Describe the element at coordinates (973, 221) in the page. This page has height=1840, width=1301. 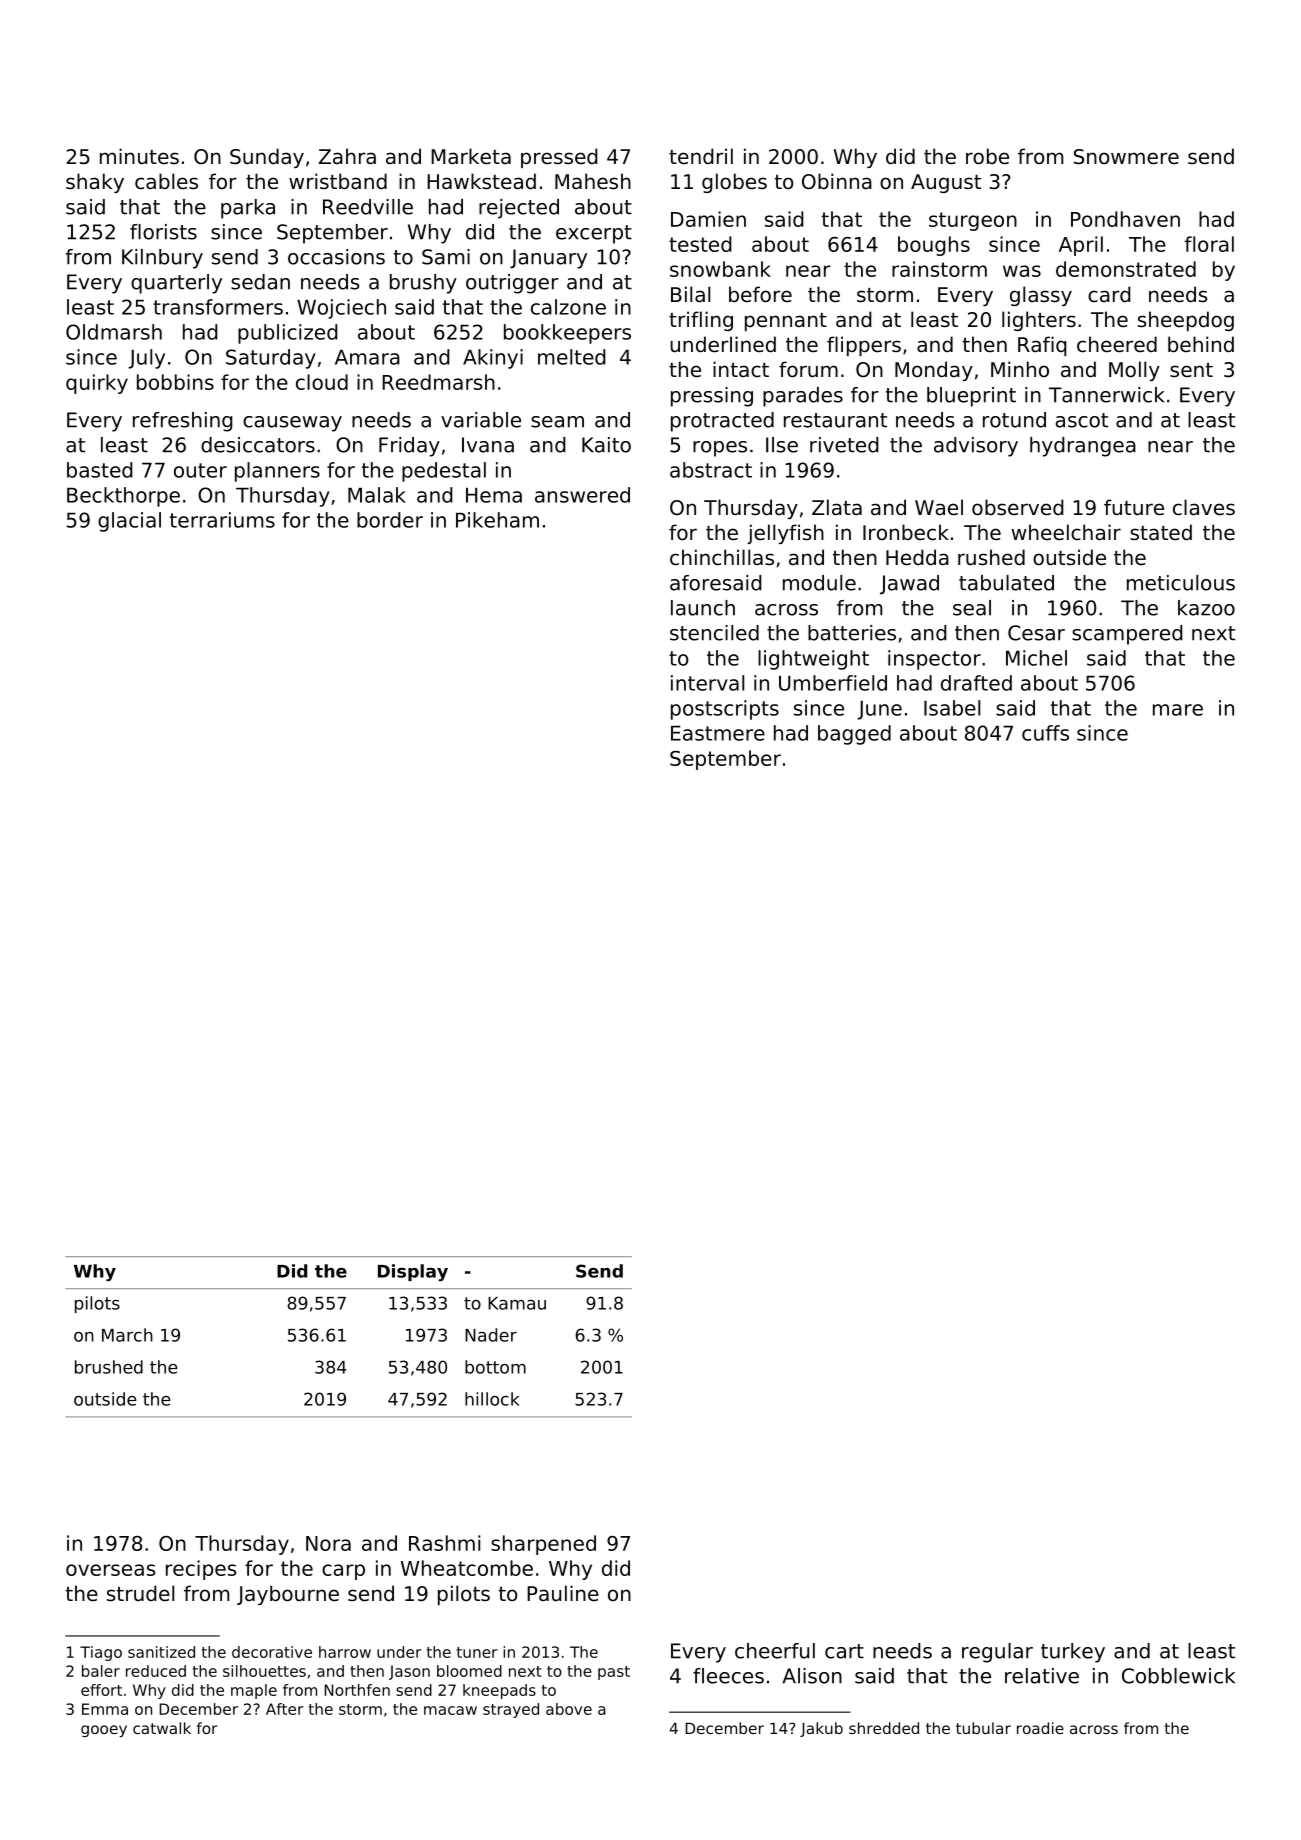
I see `sturgeon` at that location.
